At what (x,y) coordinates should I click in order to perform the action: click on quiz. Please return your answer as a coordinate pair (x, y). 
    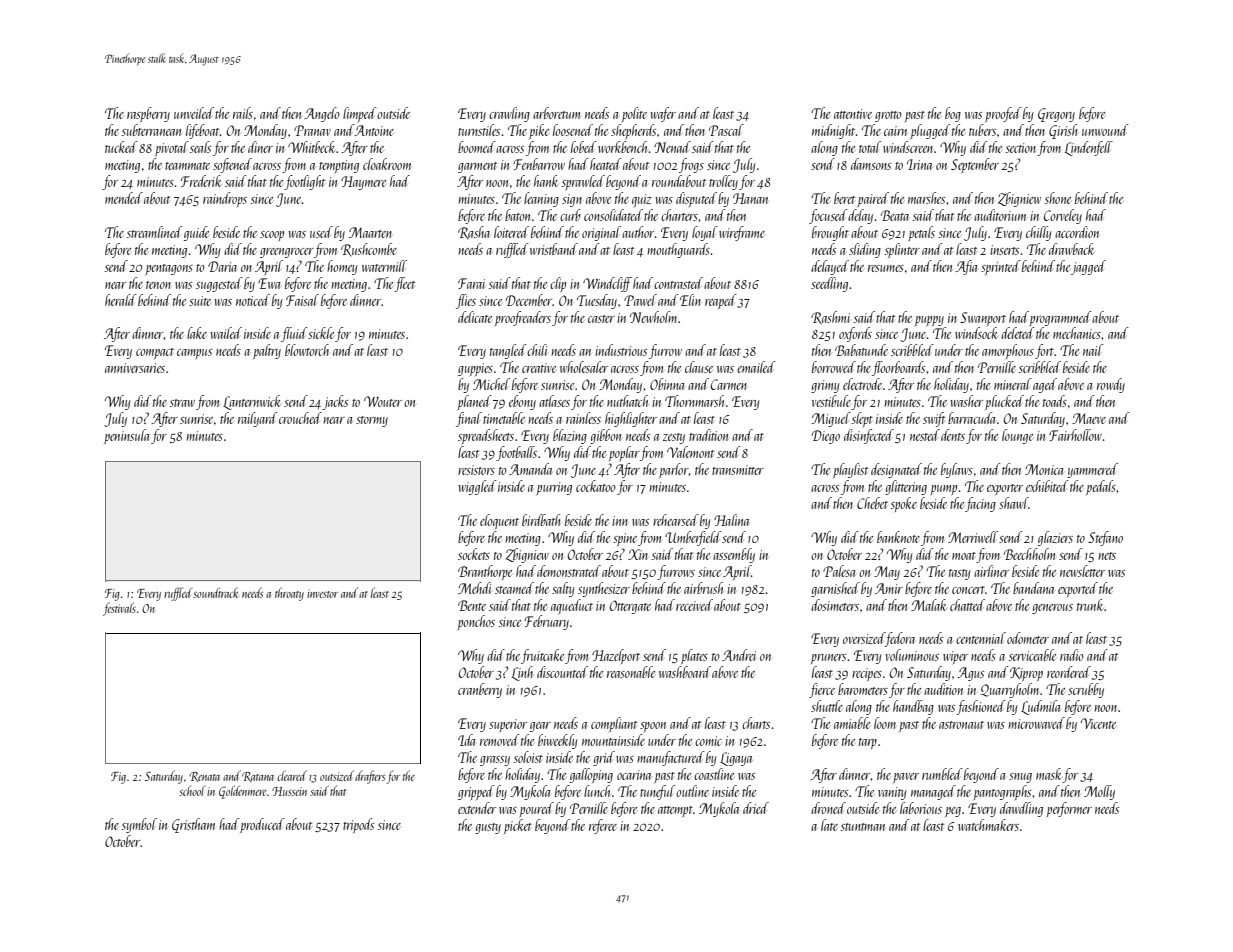
    Looking at the image, I should click on (642, 201).
